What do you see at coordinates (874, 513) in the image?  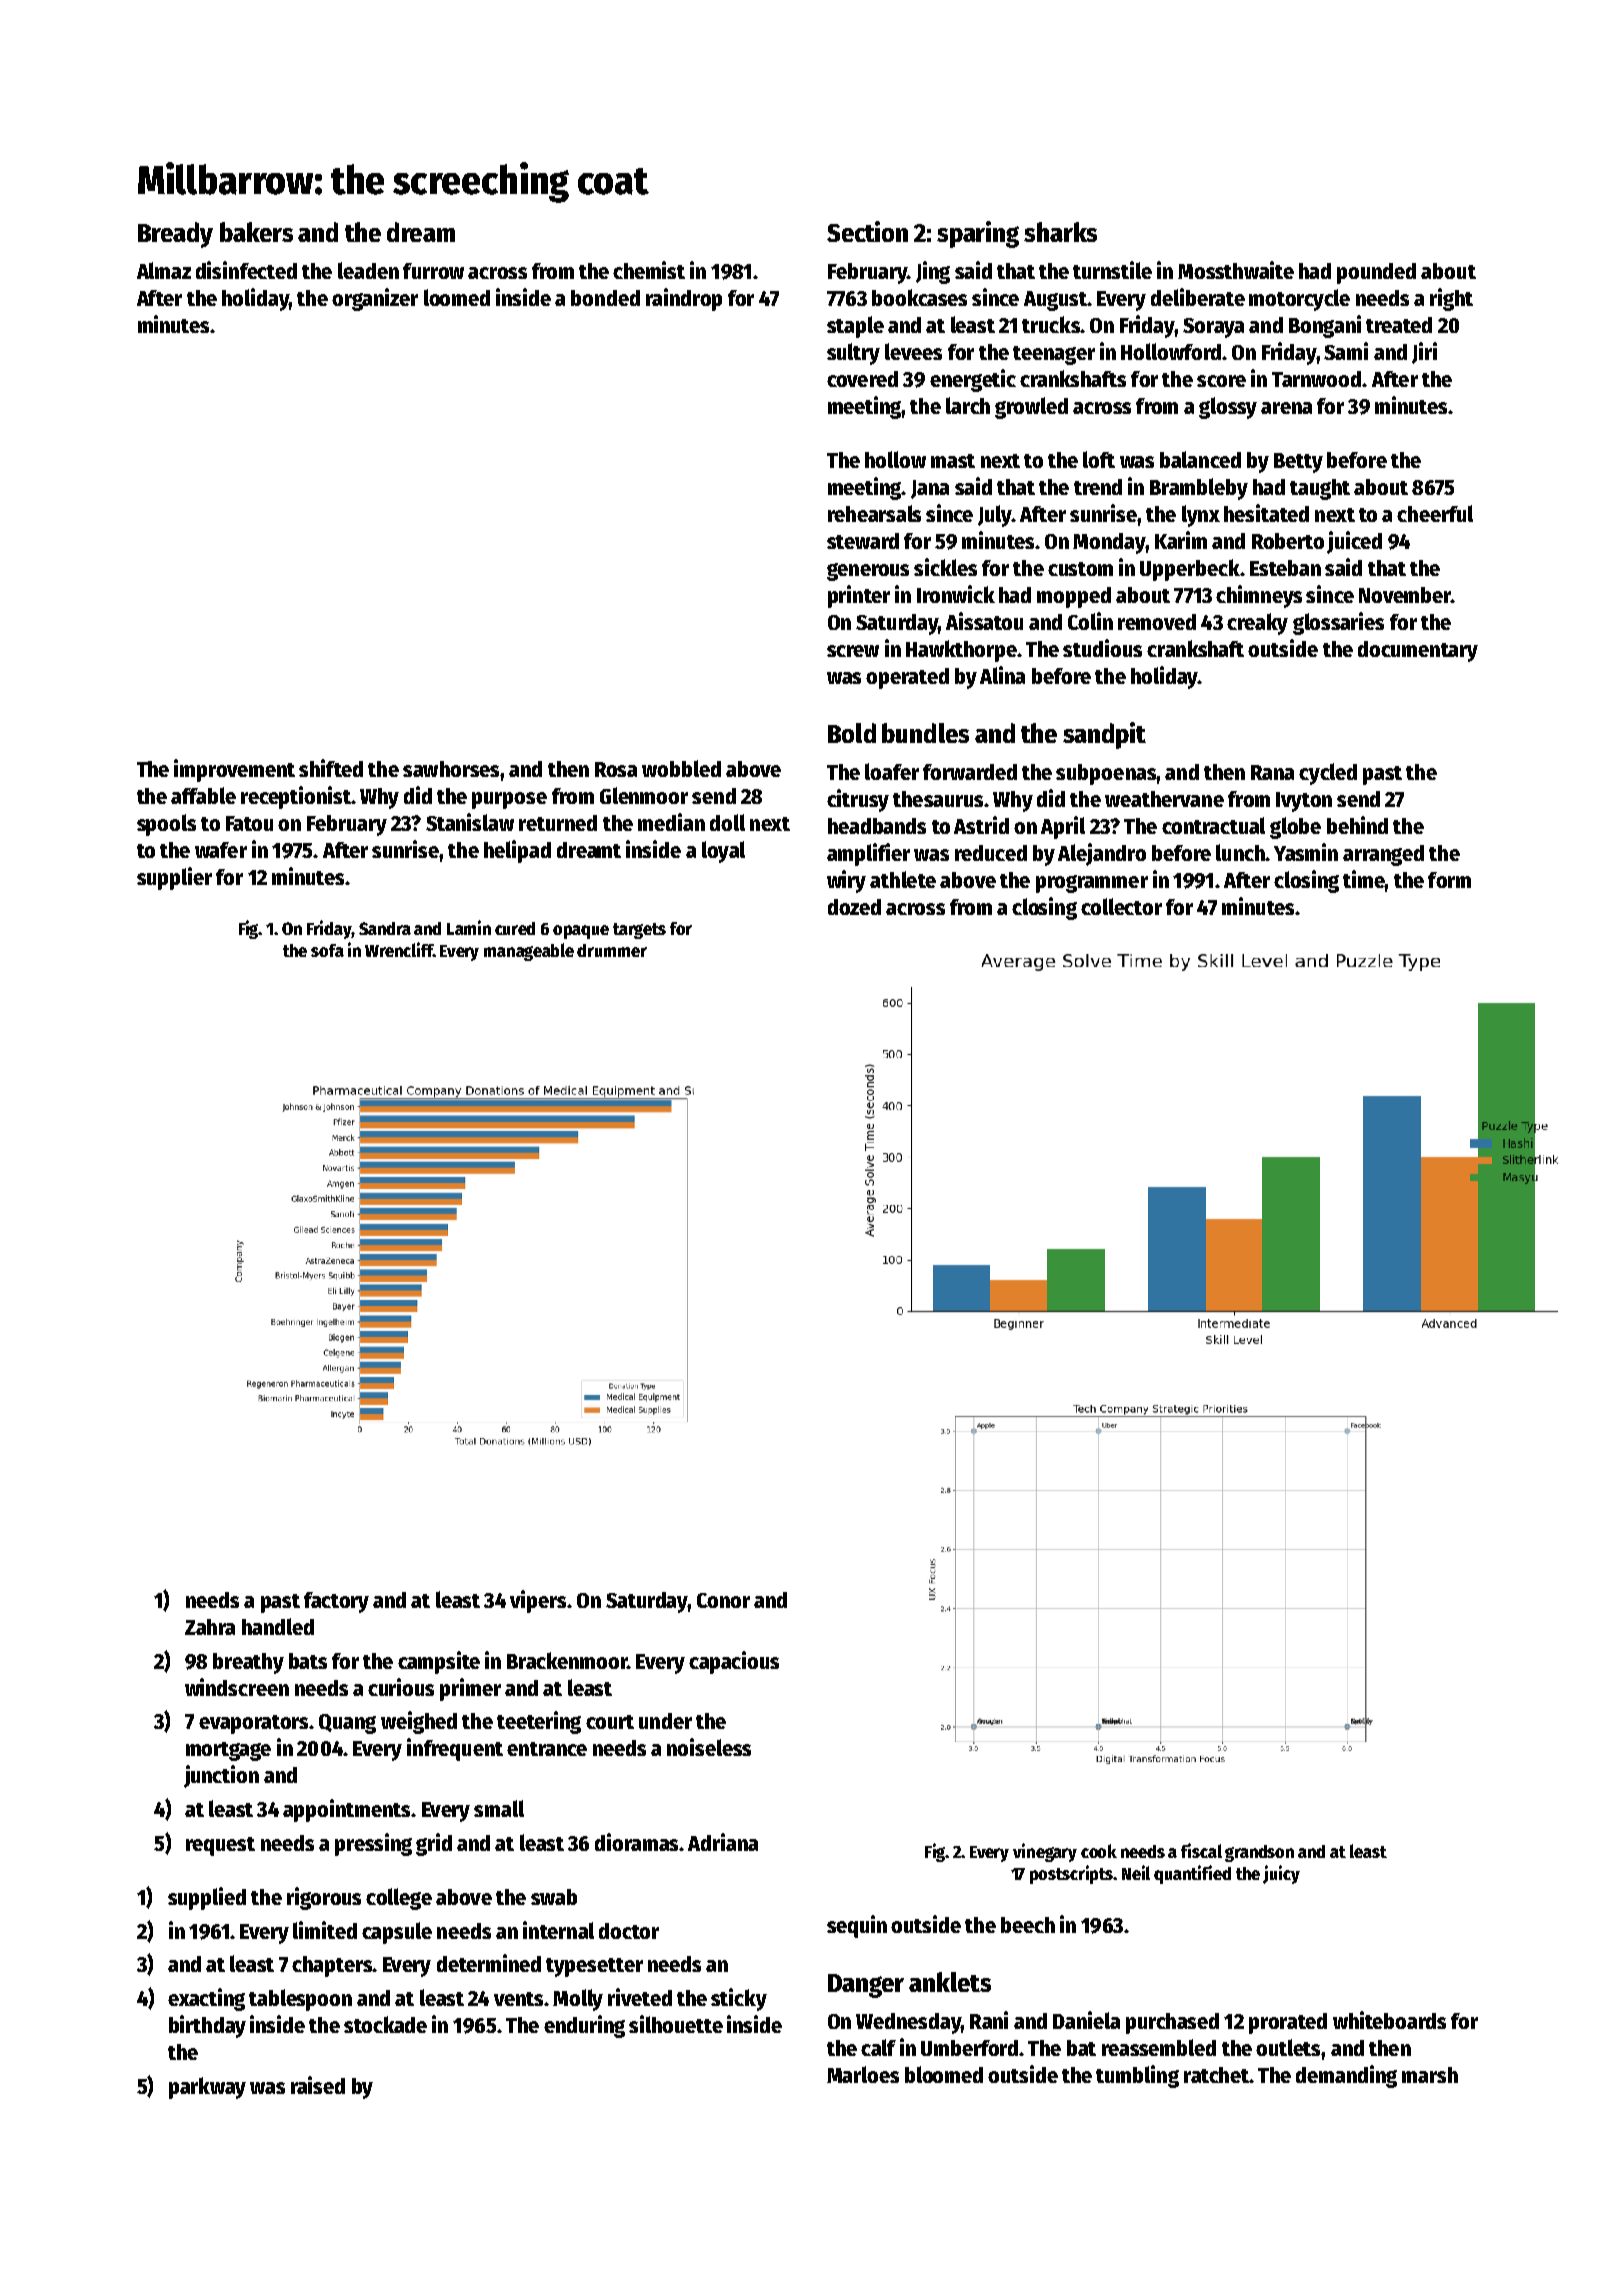 I see `rehearsals` at bounding box center [874, 513].
